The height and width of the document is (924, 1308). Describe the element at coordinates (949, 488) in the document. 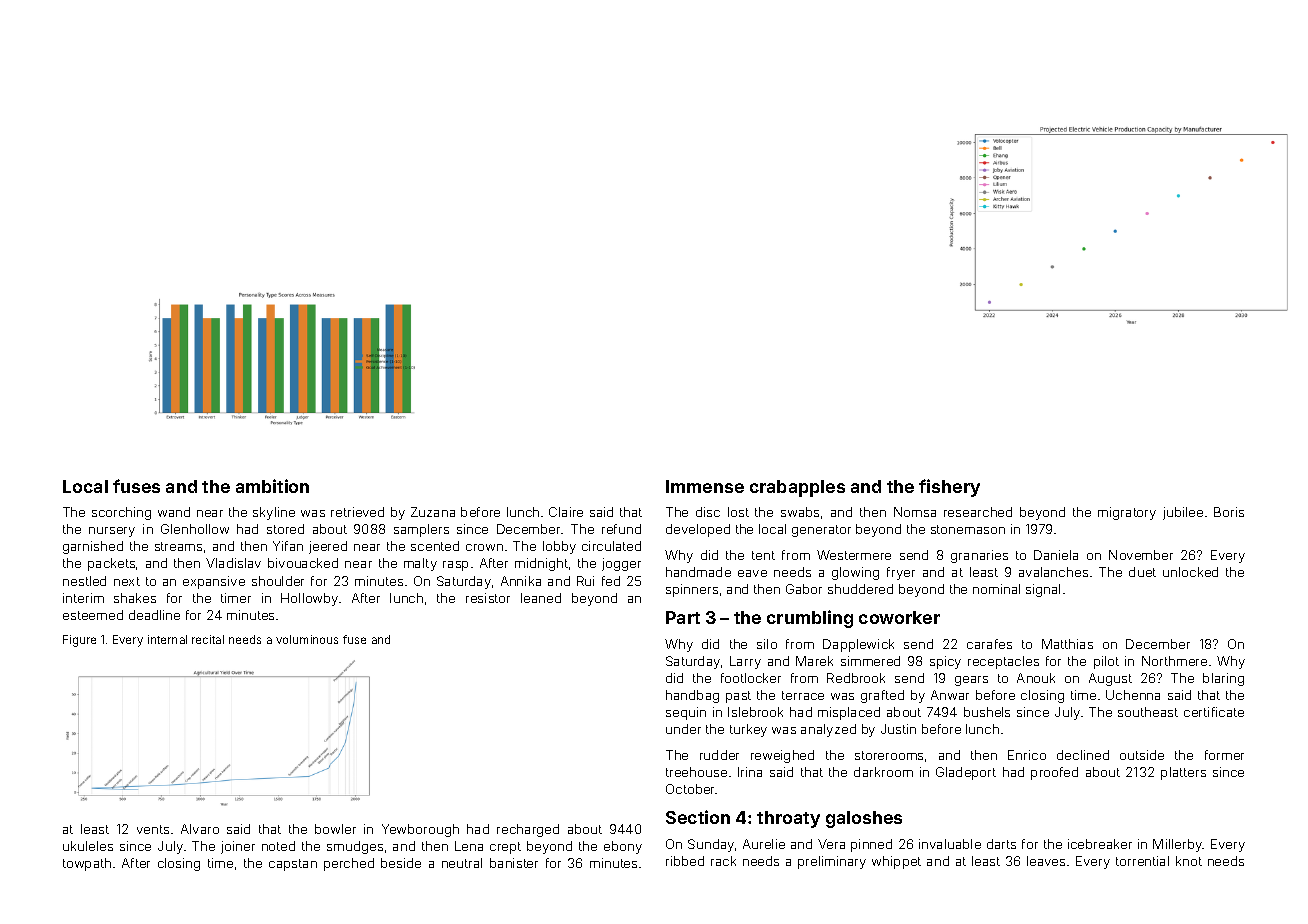

I see `fishery` at that location.
